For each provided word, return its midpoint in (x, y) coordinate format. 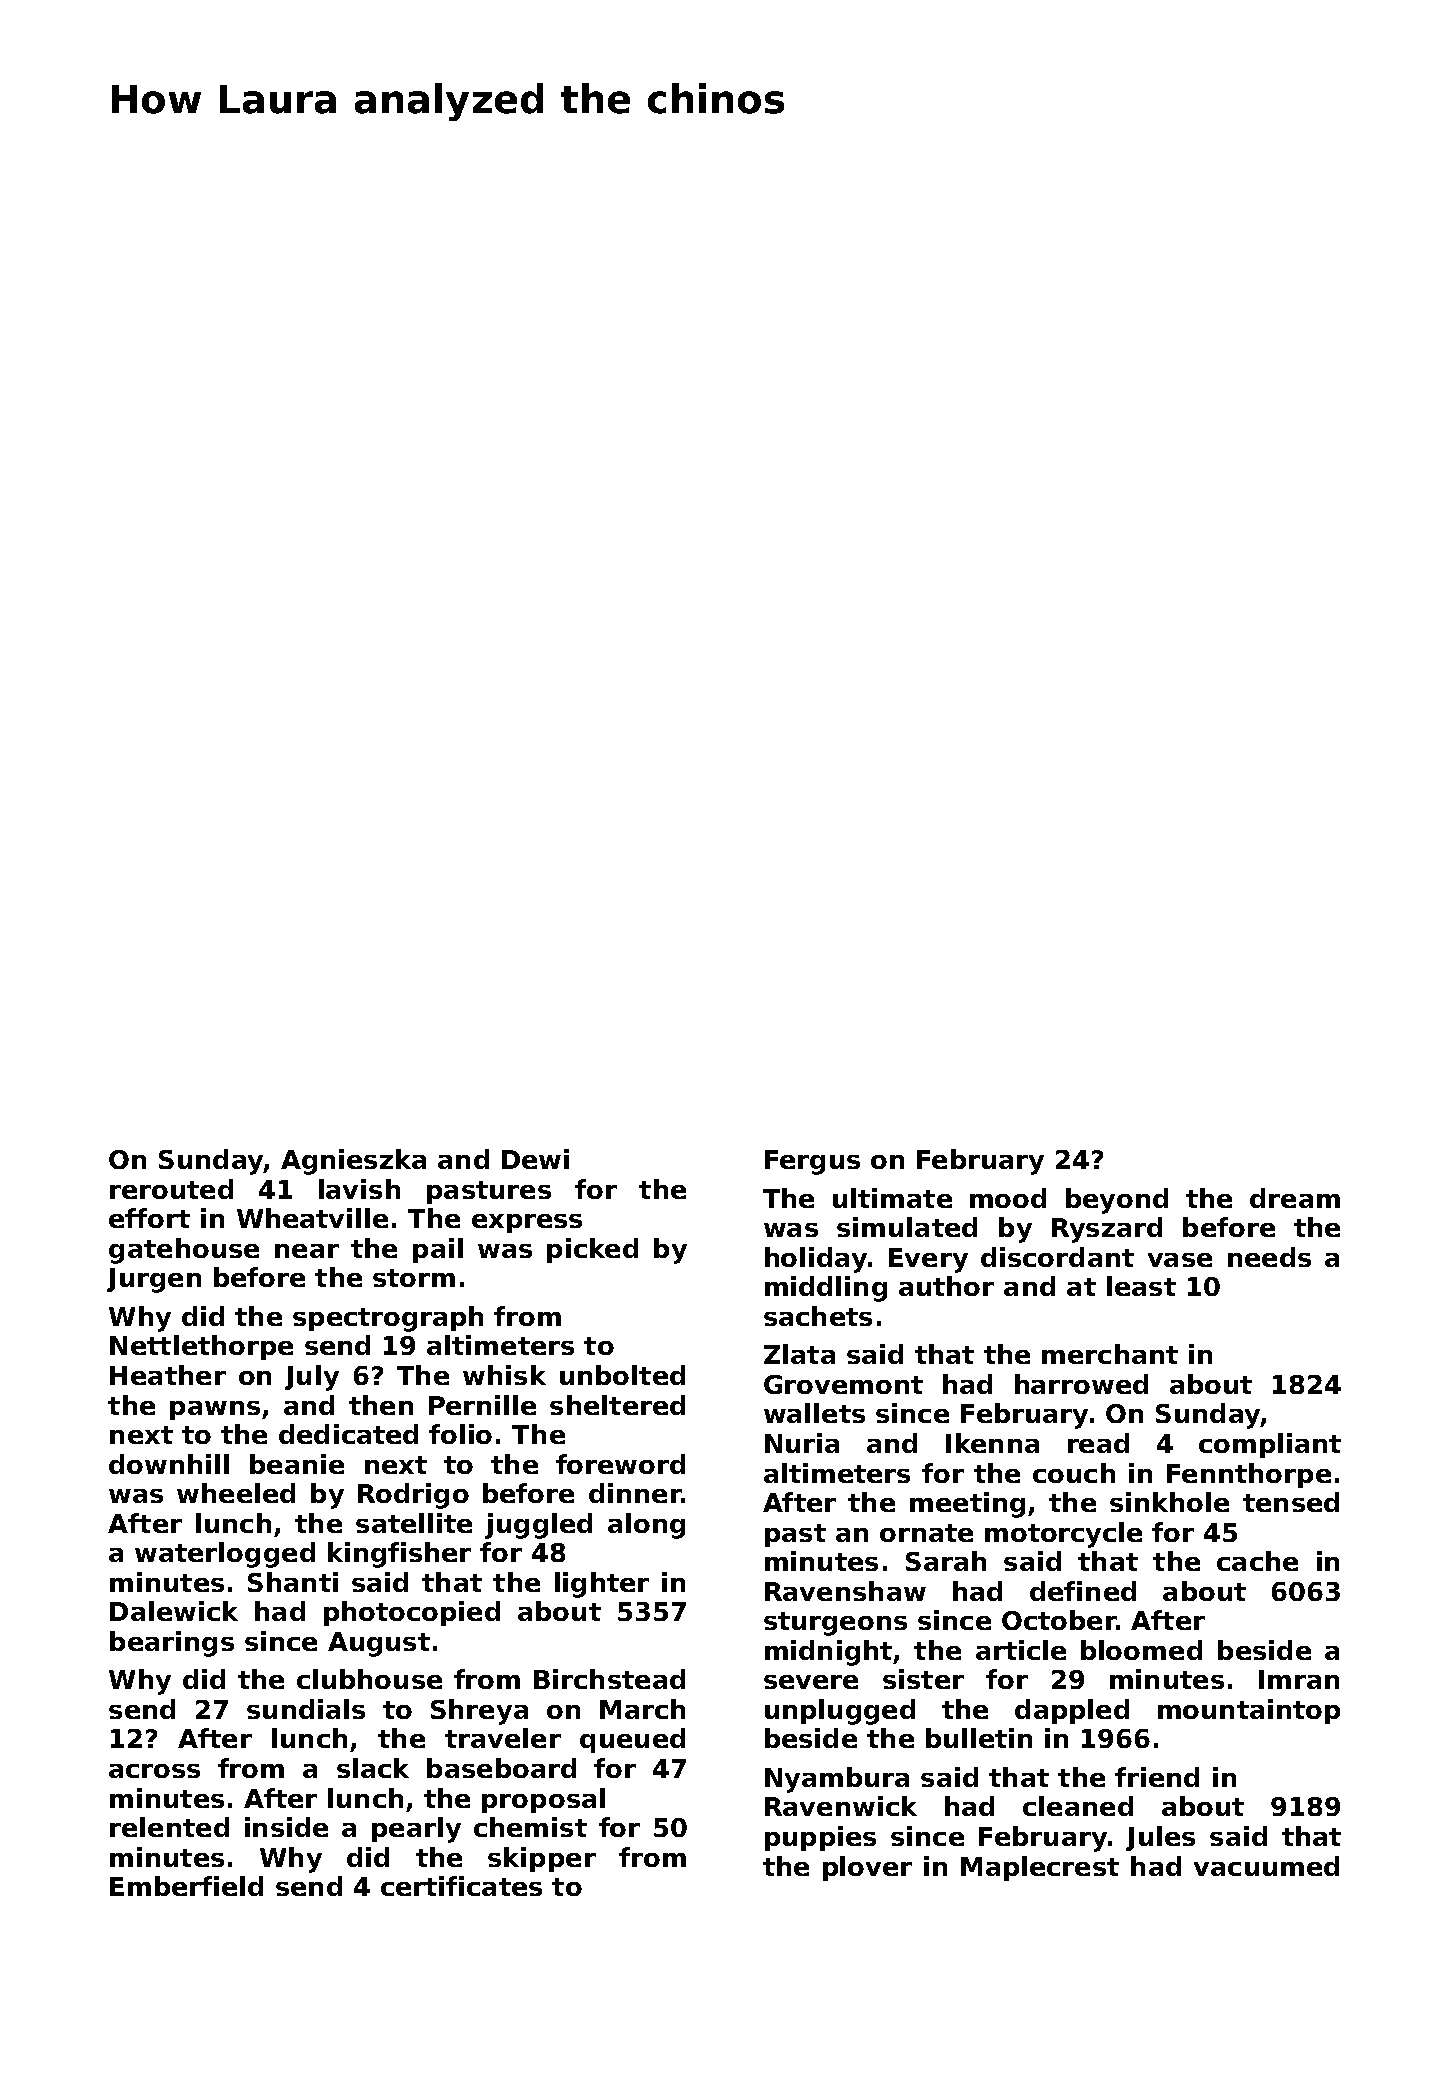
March (642, 1709)
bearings (172, 1644)
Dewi (535, 1159)
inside (286, 1827)
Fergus (812, 1162)
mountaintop (1249, 1711)
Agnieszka (353, 1162)
